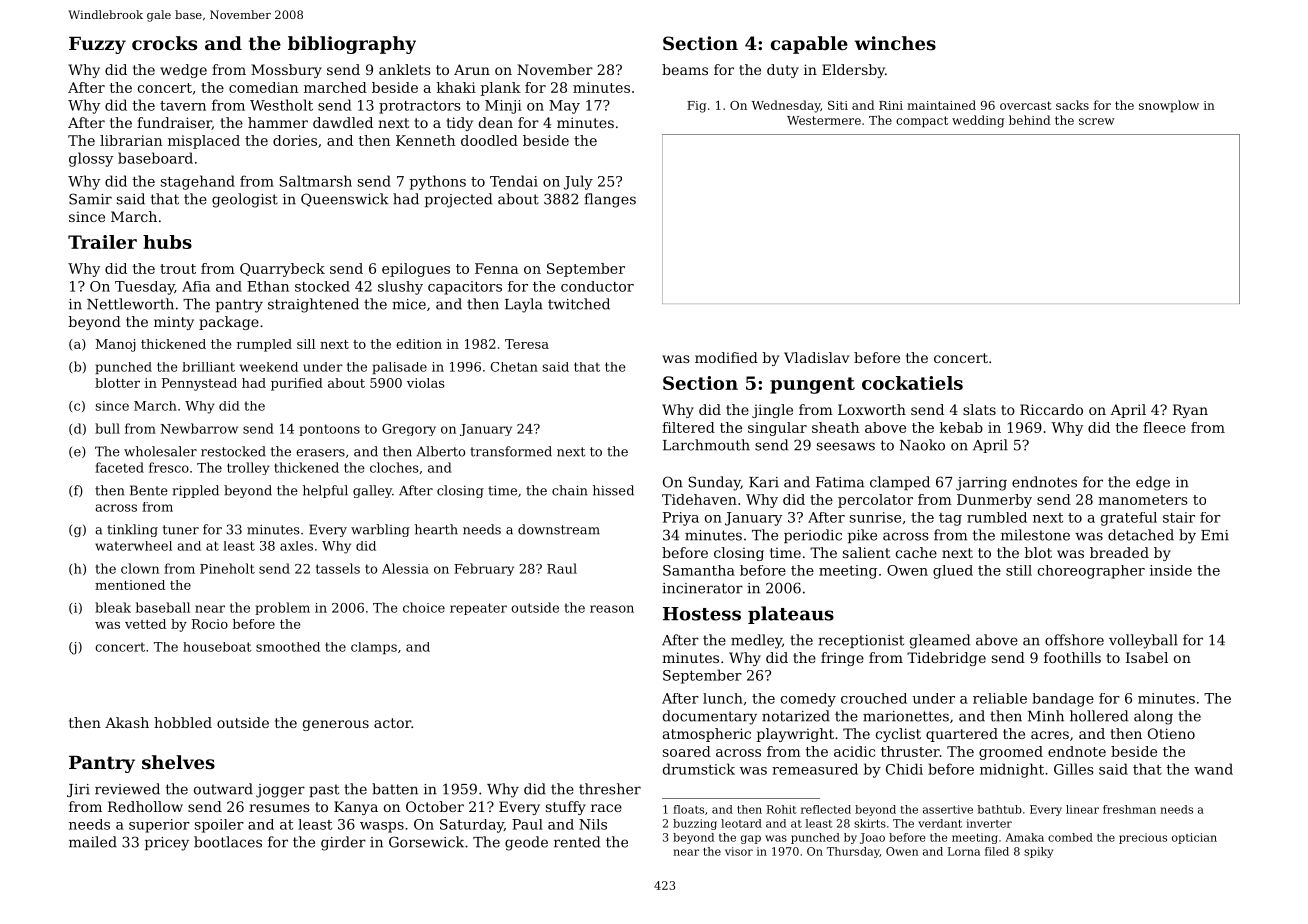 This screenshot has height=924, width=1308. What do you see at coordinates (97, 45) in the screenshot?
I see `Fuzzy` at bounding box center [97, 45].
